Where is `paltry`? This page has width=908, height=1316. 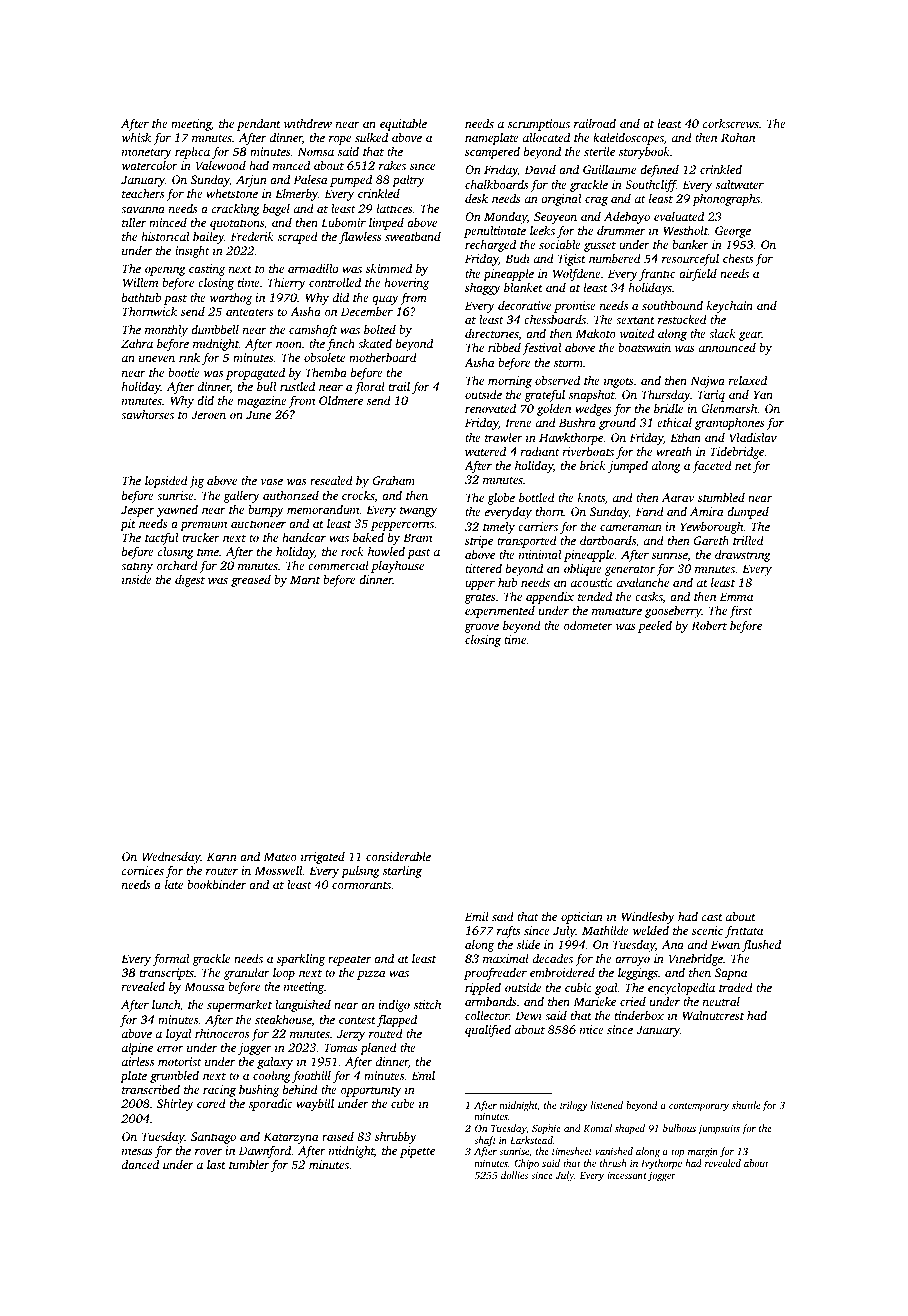
paltry is located at coordinates (408, 181).
